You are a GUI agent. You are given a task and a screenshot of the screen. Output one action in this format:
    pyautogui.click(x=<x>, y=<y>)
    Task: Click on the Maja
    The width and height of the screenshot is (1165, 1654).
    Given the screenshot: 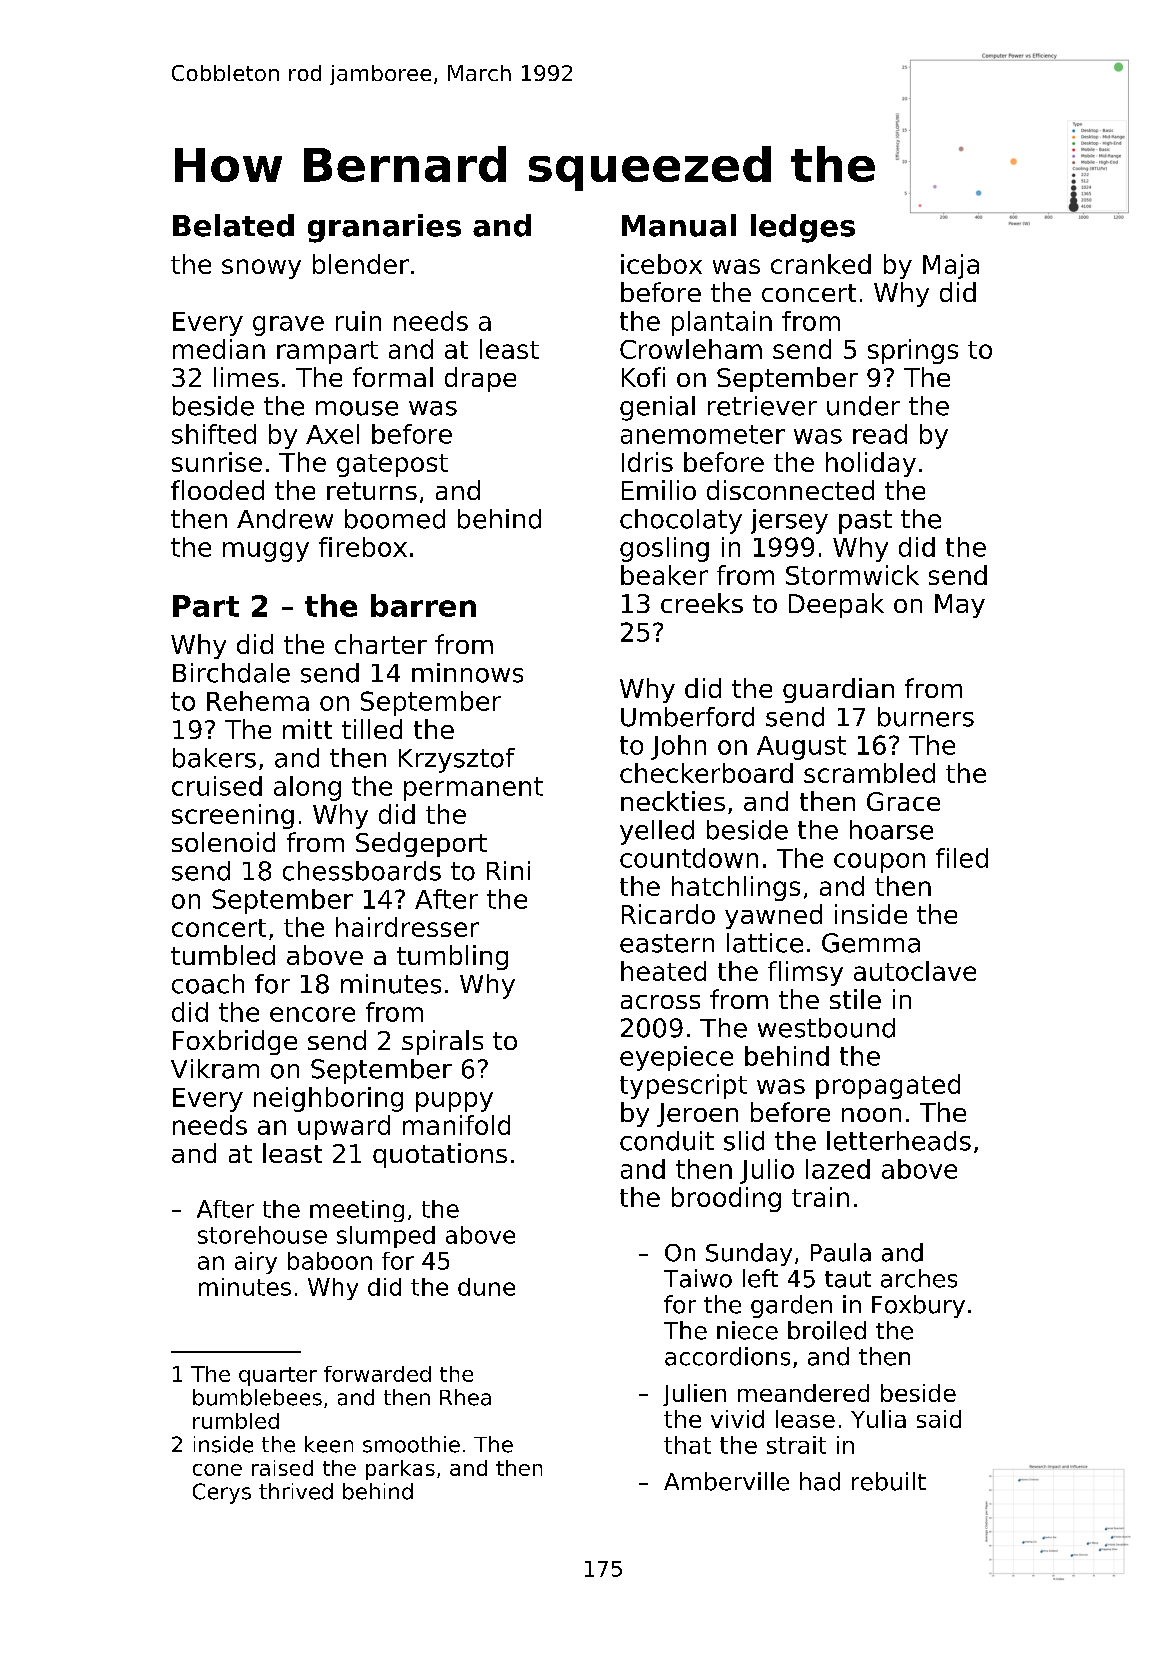 What is the action you would take?
    pyautogui.click(x=951, y=266)
